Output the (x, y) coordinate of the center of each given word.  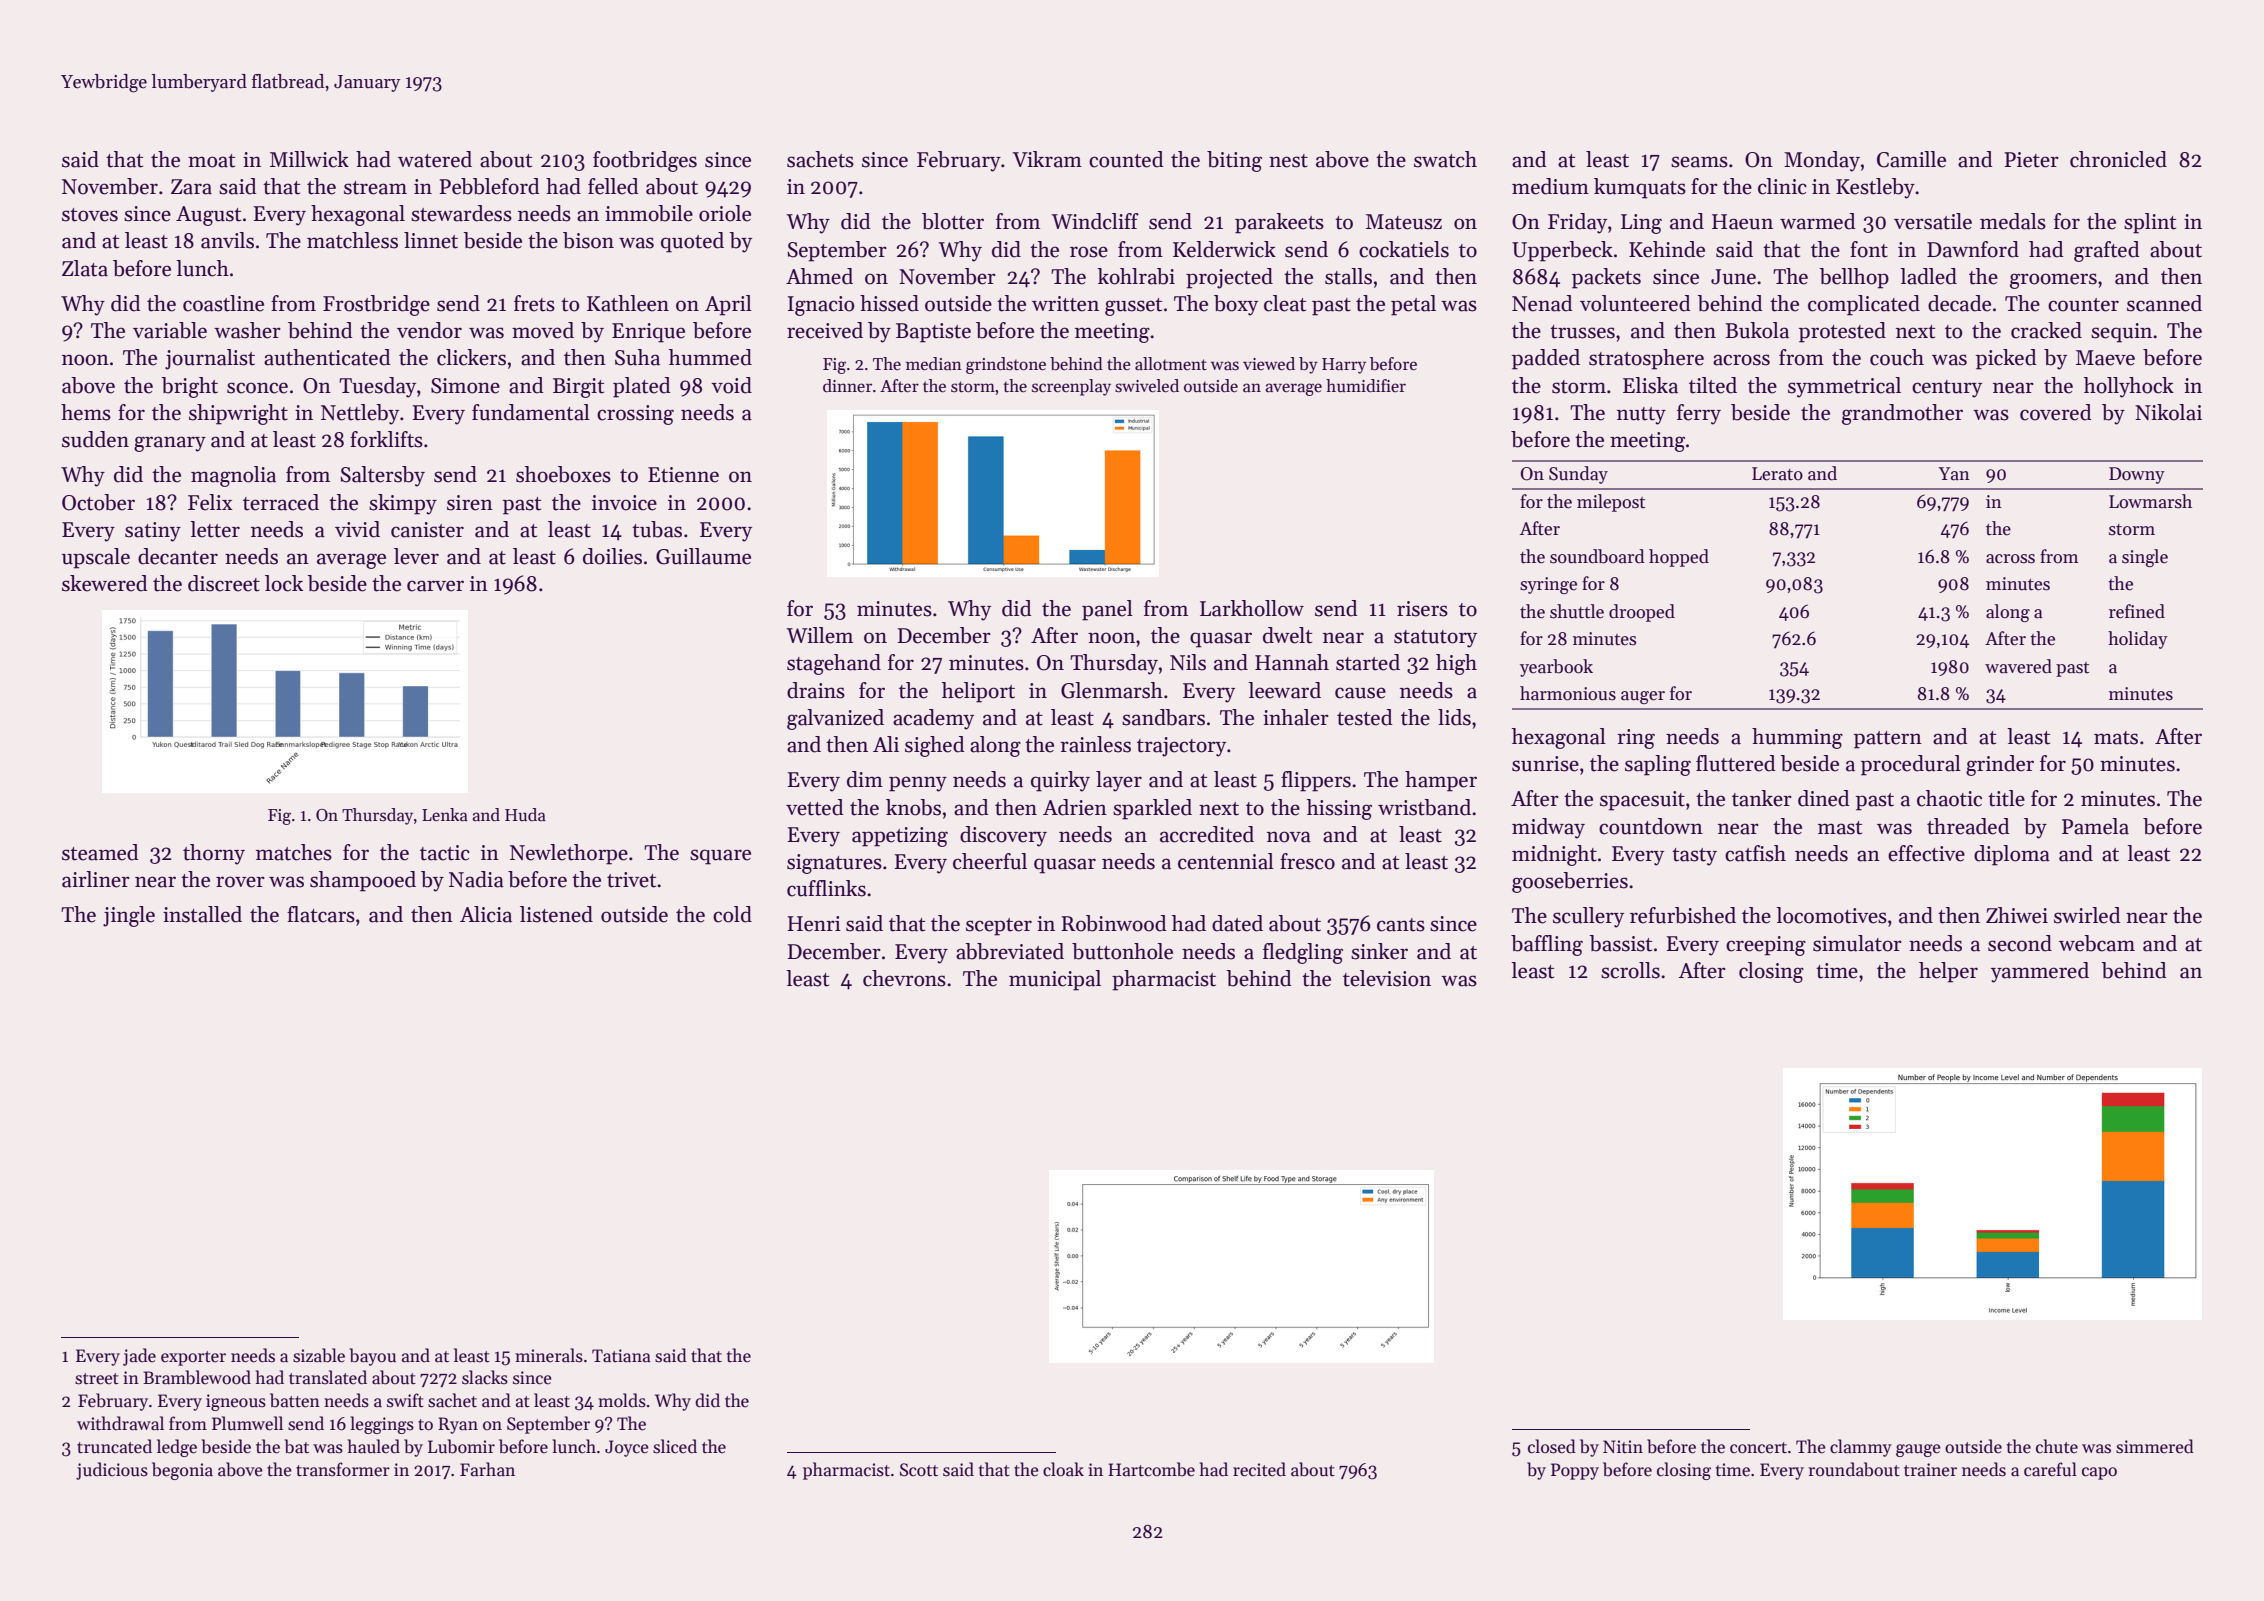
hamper (1441, 781)
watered (435, 159)
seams (1699, 162)
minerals (549, 1355)
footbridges (645, 161)
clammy (1861, 1448)
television (1387, 978)
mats (2116, 738)
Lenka (445, 815)
